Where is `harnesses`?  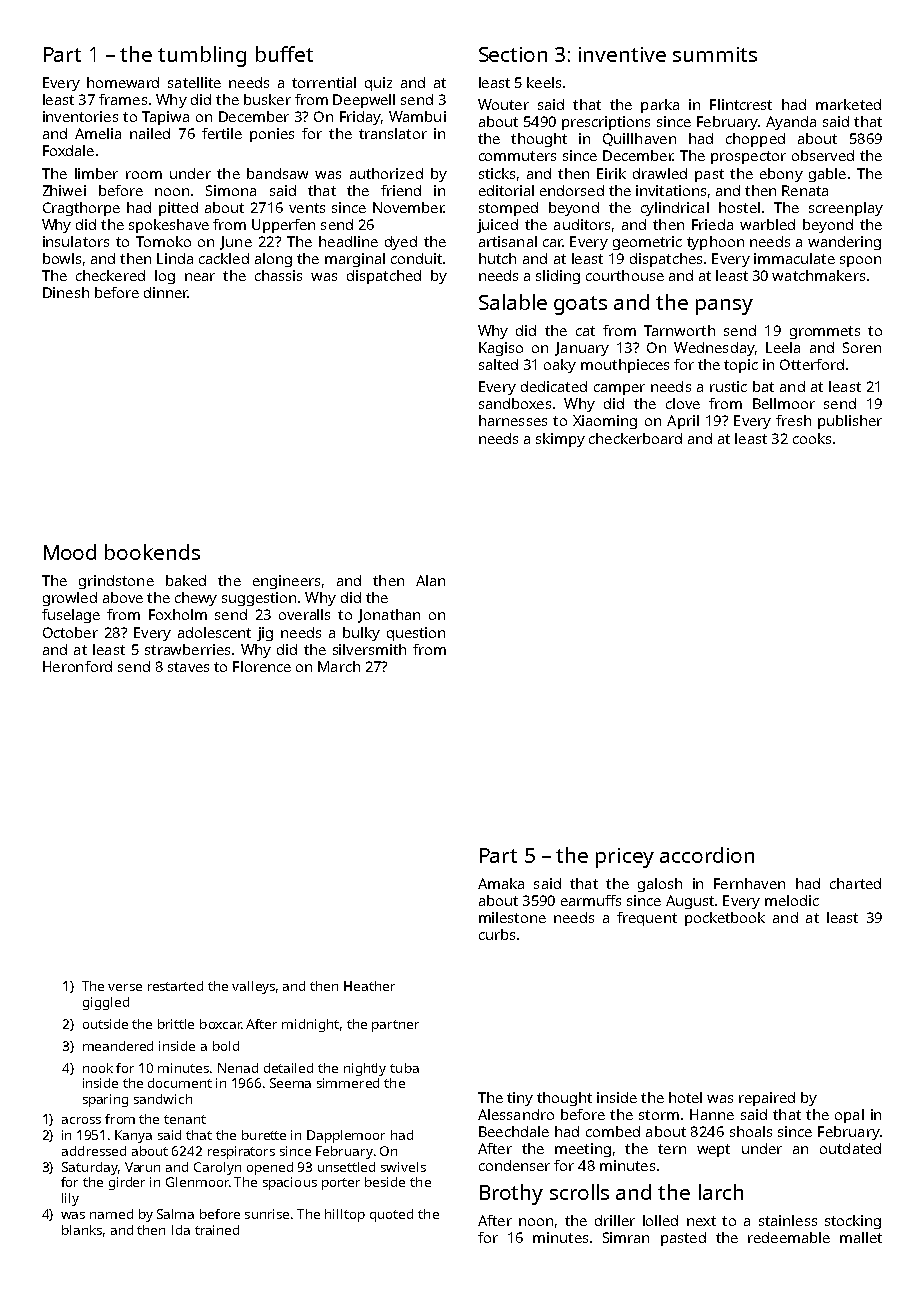
harnesses is located at coordinates (513, 420).
